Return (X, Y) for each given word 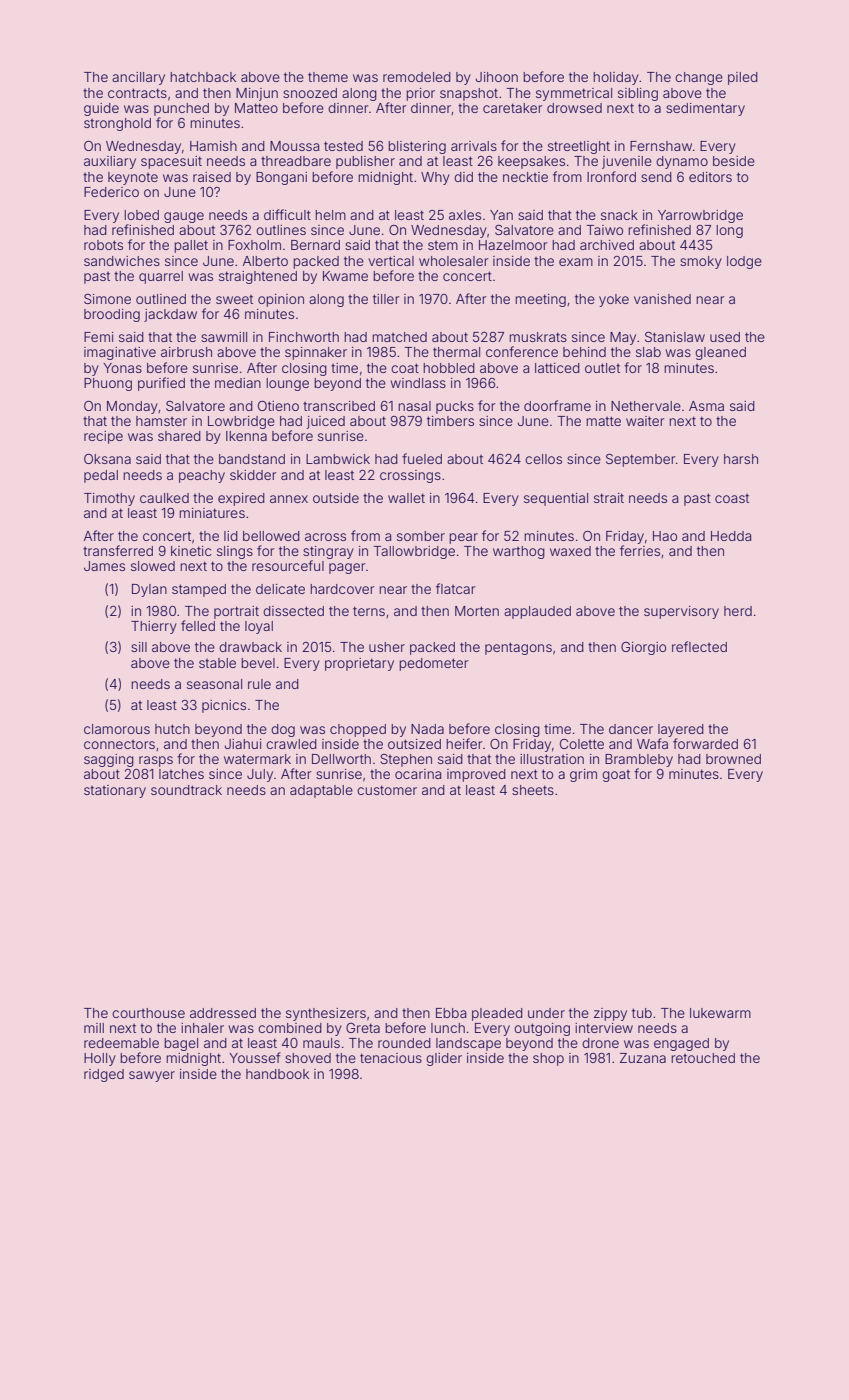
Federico (111, 192)
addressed (223, 1013)
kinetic (191, 551)
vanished (662, 299)
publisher (365, 162)
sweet (234, 299)
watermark (257, 759)
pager (347, 568)
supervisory (681, 612)
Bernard (315, 245)
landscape (468, 1044)
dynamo (682, 162)
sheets (533, 790)
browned (733, 759)
